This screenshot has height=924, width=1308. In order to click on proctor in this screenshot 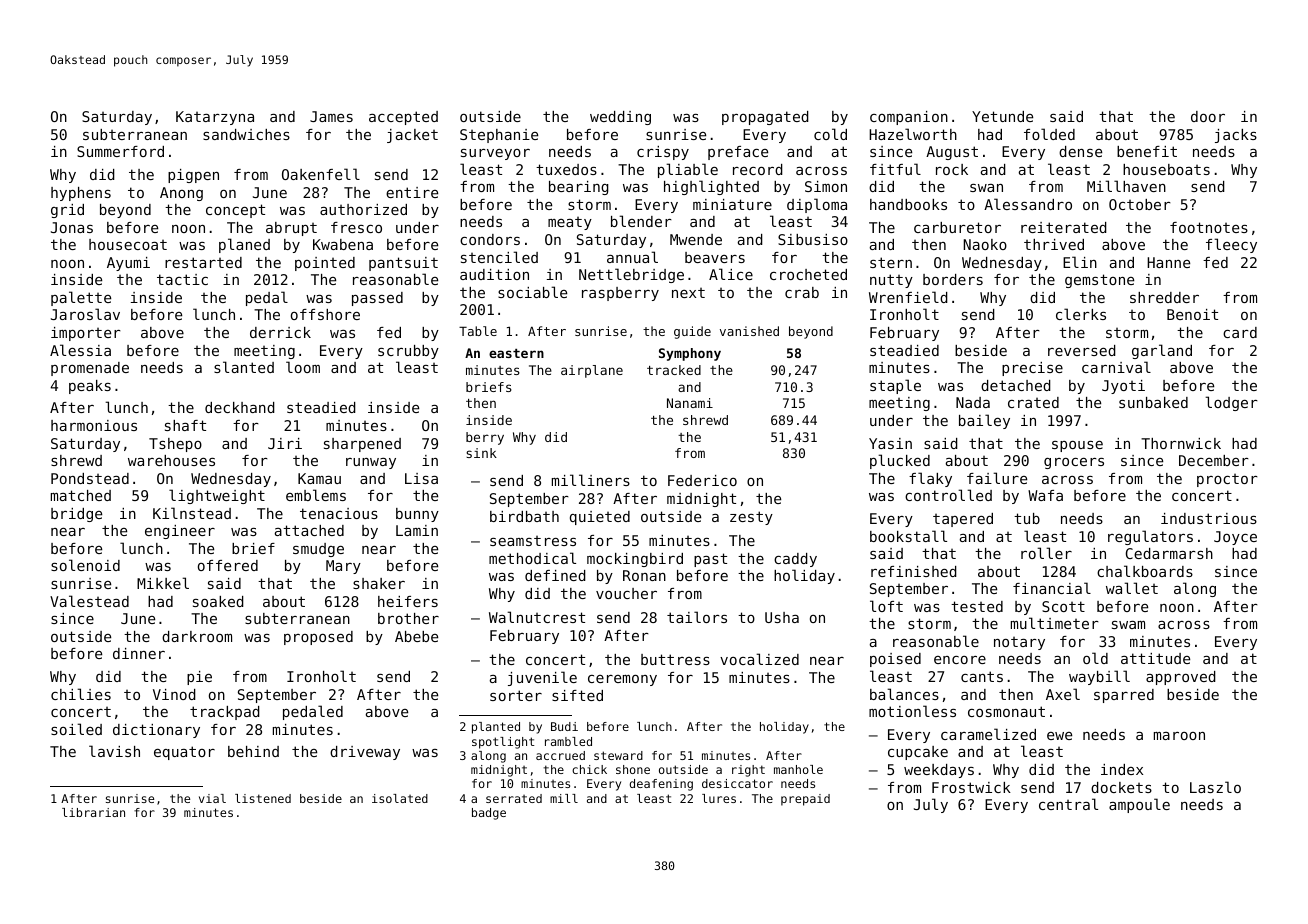, I will do `click(1227, 480)`.
